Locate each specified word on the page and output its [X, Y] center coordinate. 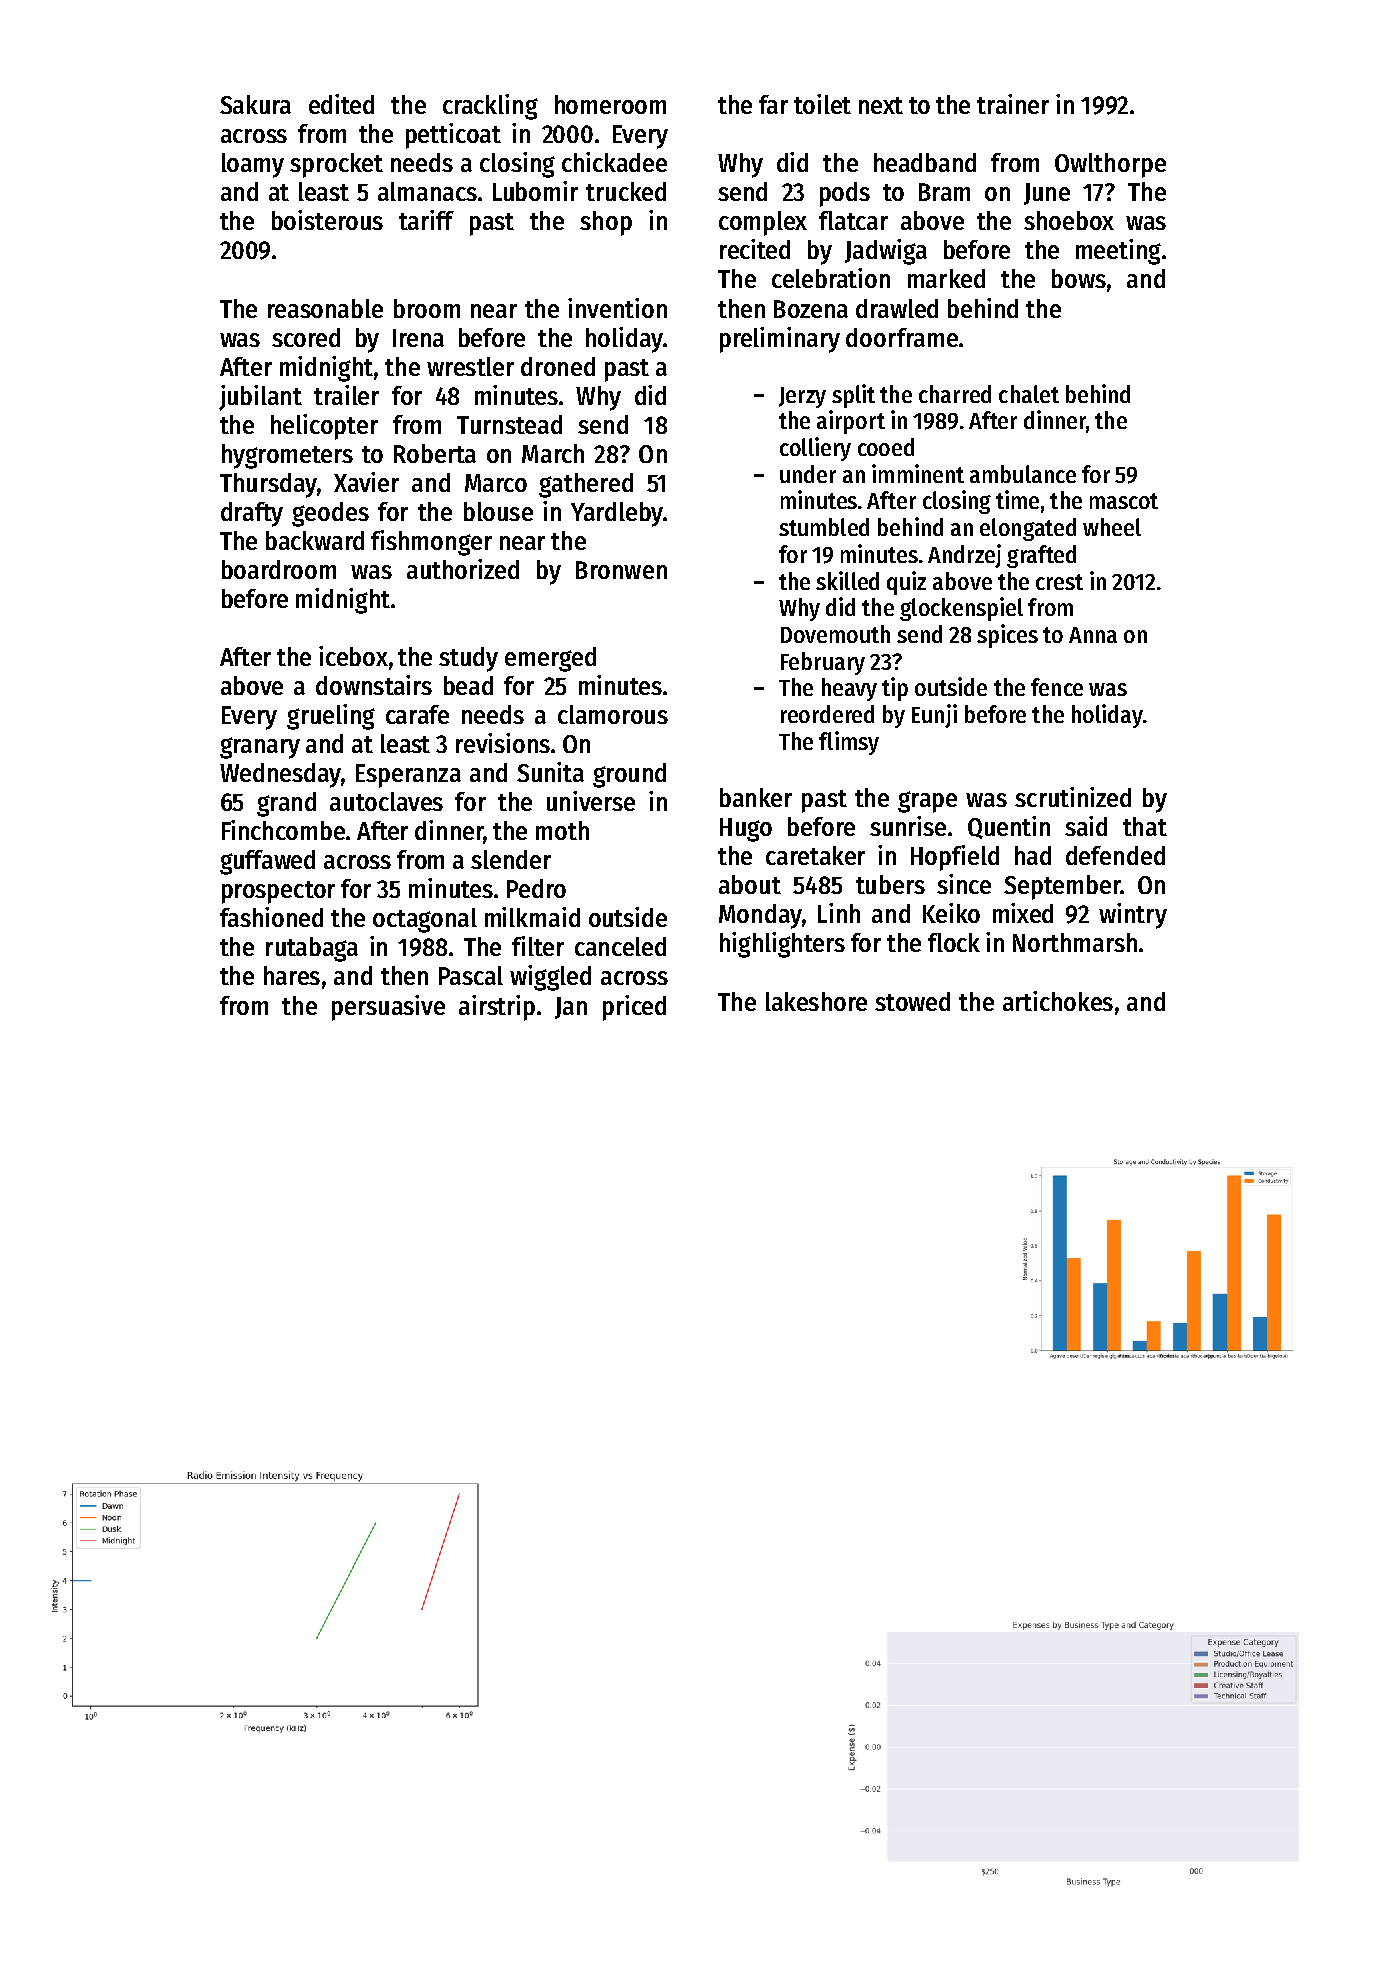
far [773, 104]
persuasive [388, 1008]
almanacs [427, 191]
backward [315, 540]
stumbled [824, 527]
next [881, 105]
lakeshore [816, 1001]
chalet [1029, 394]
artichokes [1058, 1001]
